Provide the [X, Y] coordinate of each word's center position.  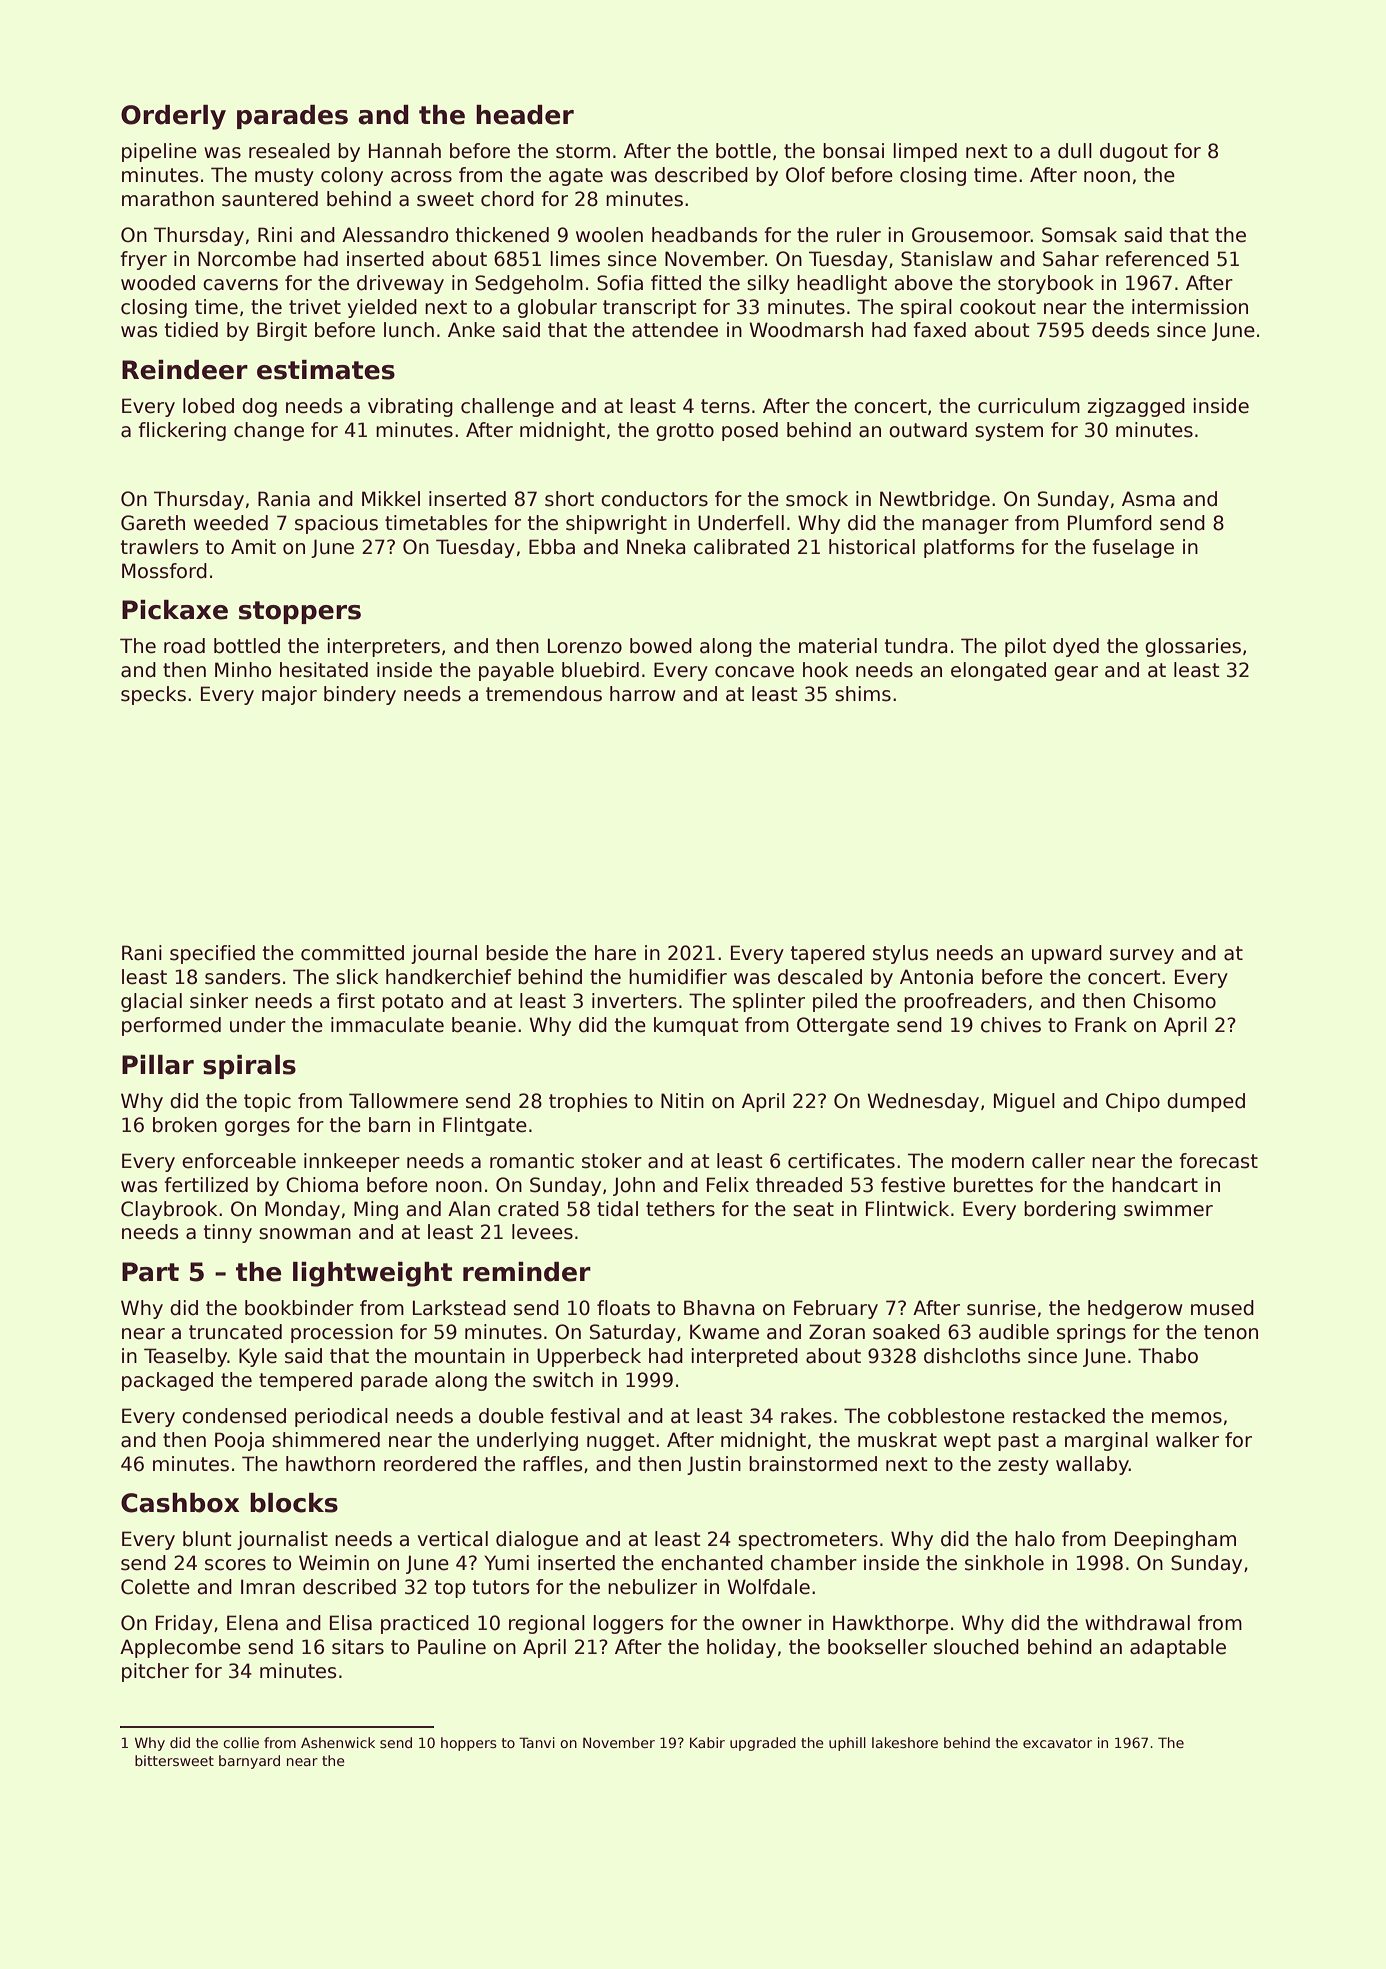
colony [352, 176]
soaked [906, 1332]
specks [153, 695]
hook [825, 670]
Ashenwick [338, 1742]
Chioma [322, 1185]
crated [528, 1209]
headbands [705, 235]
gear [1076, 673]
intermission [1190, 307]
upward [1067, 954]
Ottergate [843, 1026]
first [356, 1001]
